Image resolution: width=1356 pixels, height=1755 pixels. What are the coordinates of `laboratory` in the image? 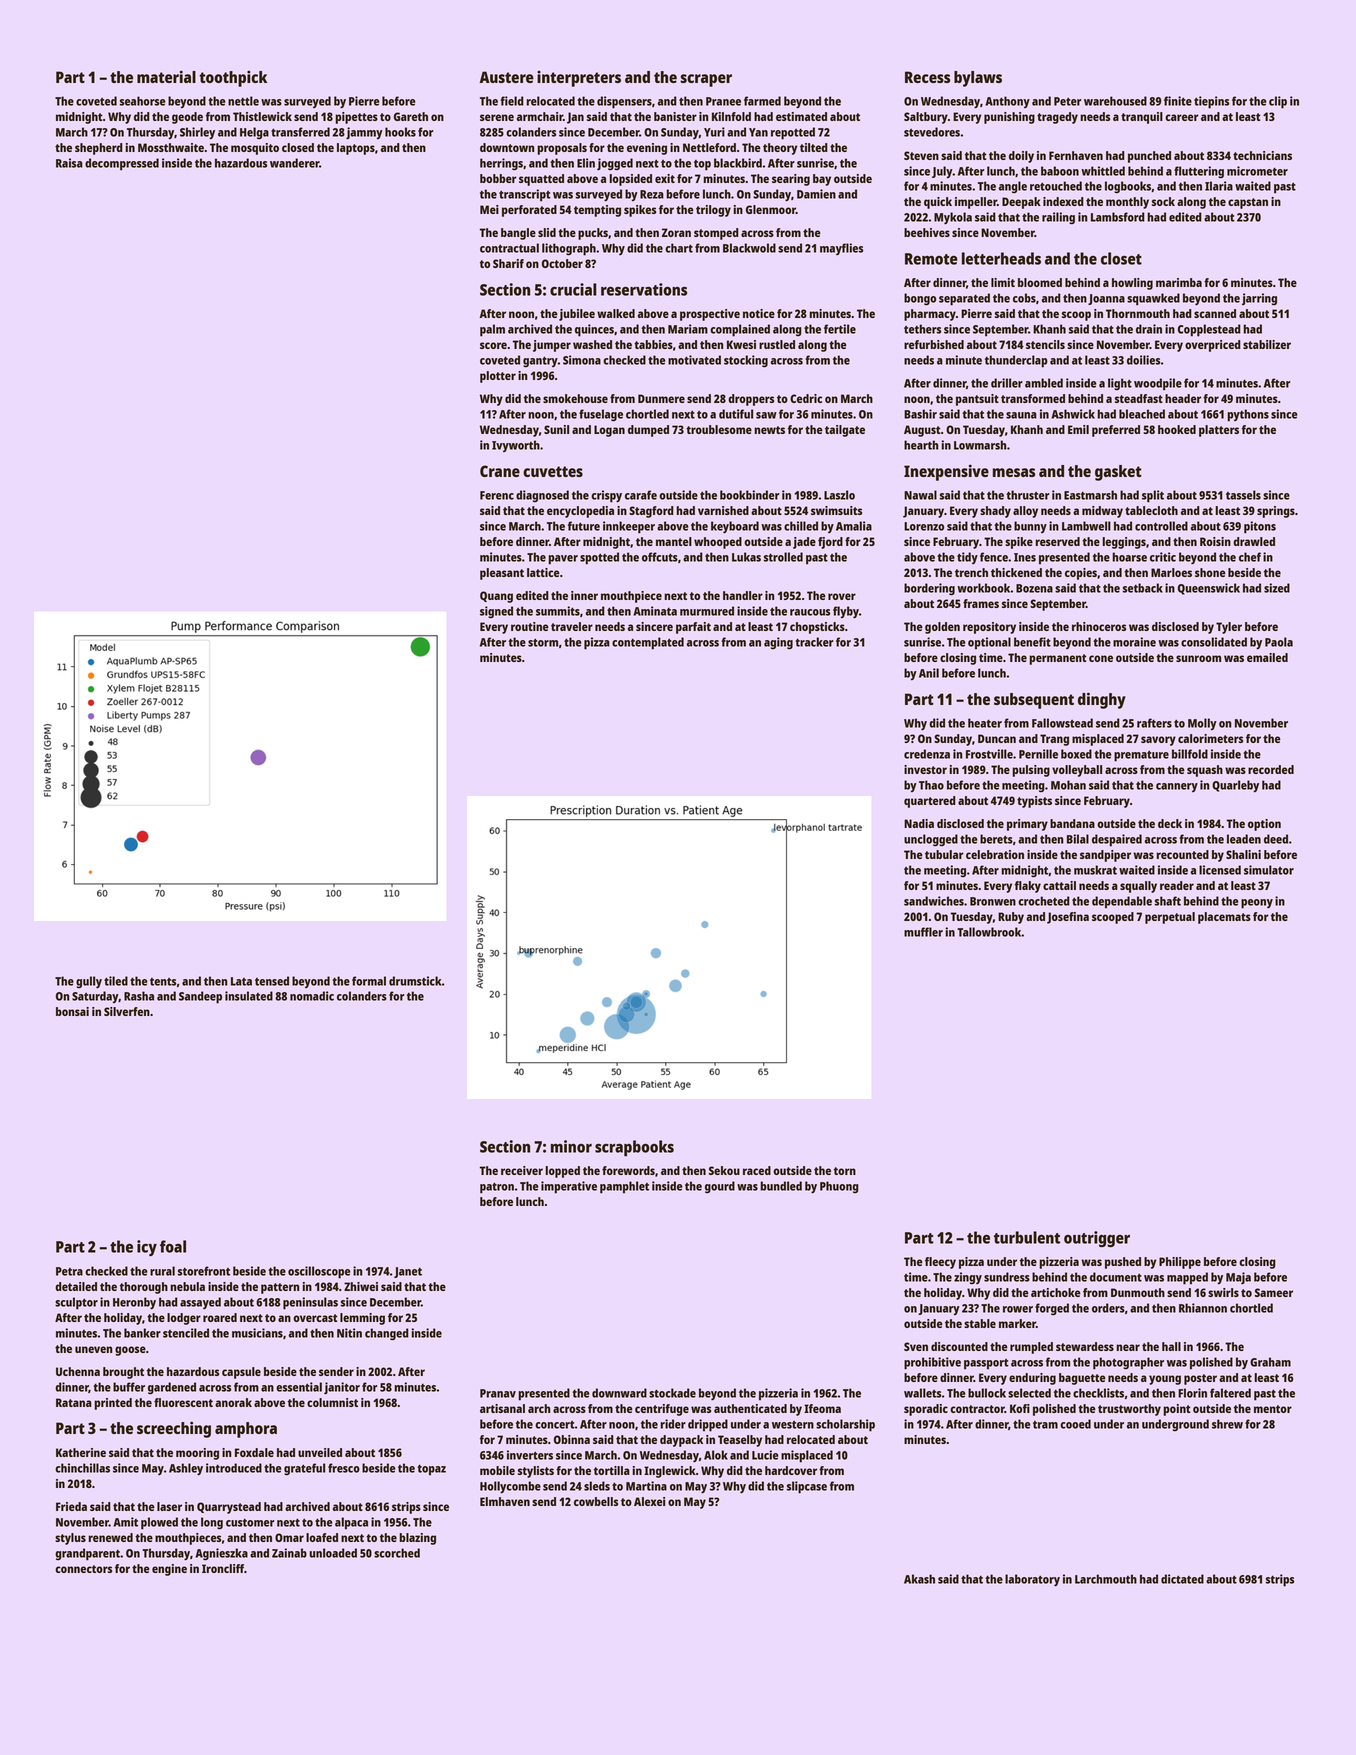 It's located at (1032, 1580).
